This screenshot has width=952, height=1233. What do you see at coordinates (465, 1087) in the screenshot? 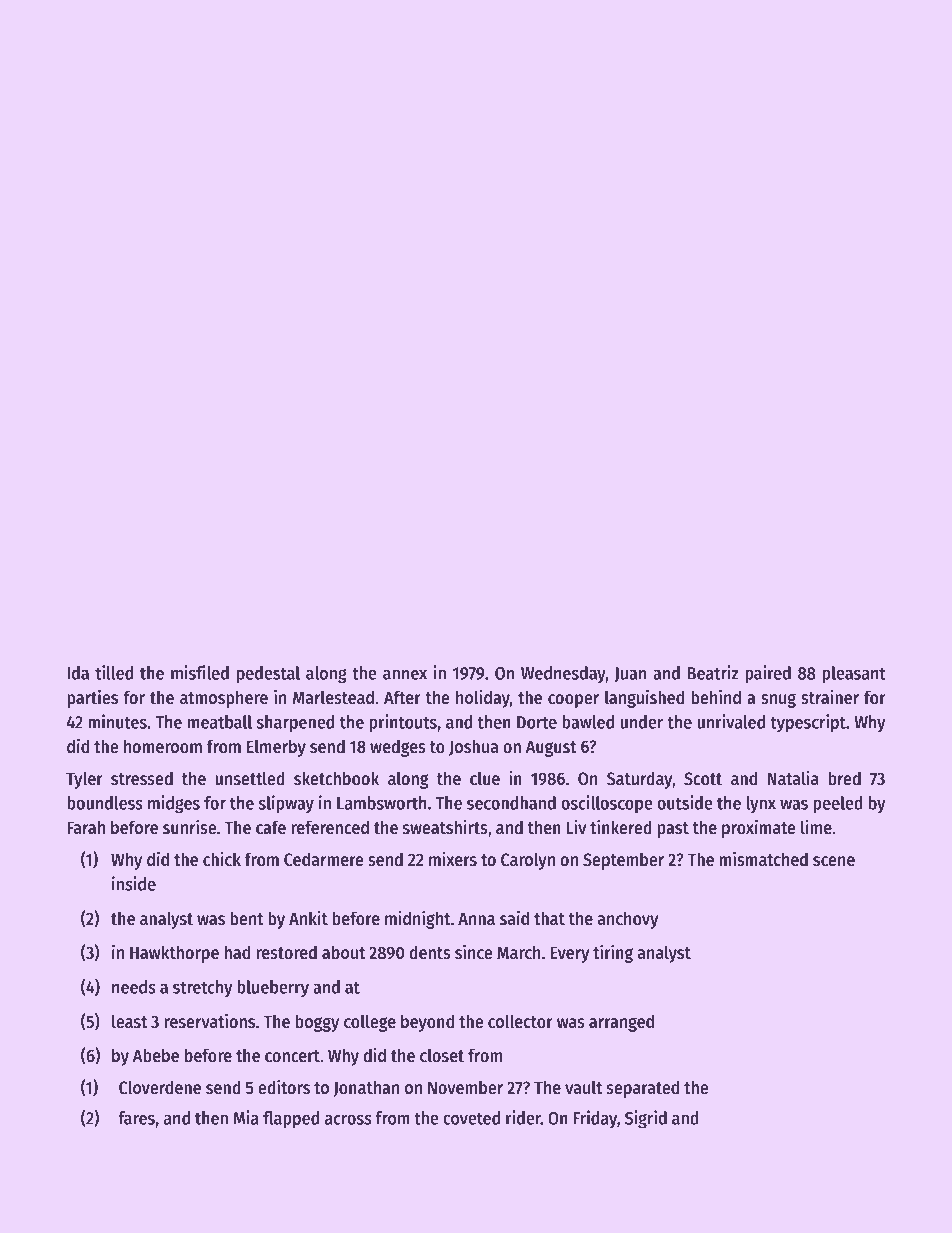
I see `November` at bounding box center [465, 1087].
